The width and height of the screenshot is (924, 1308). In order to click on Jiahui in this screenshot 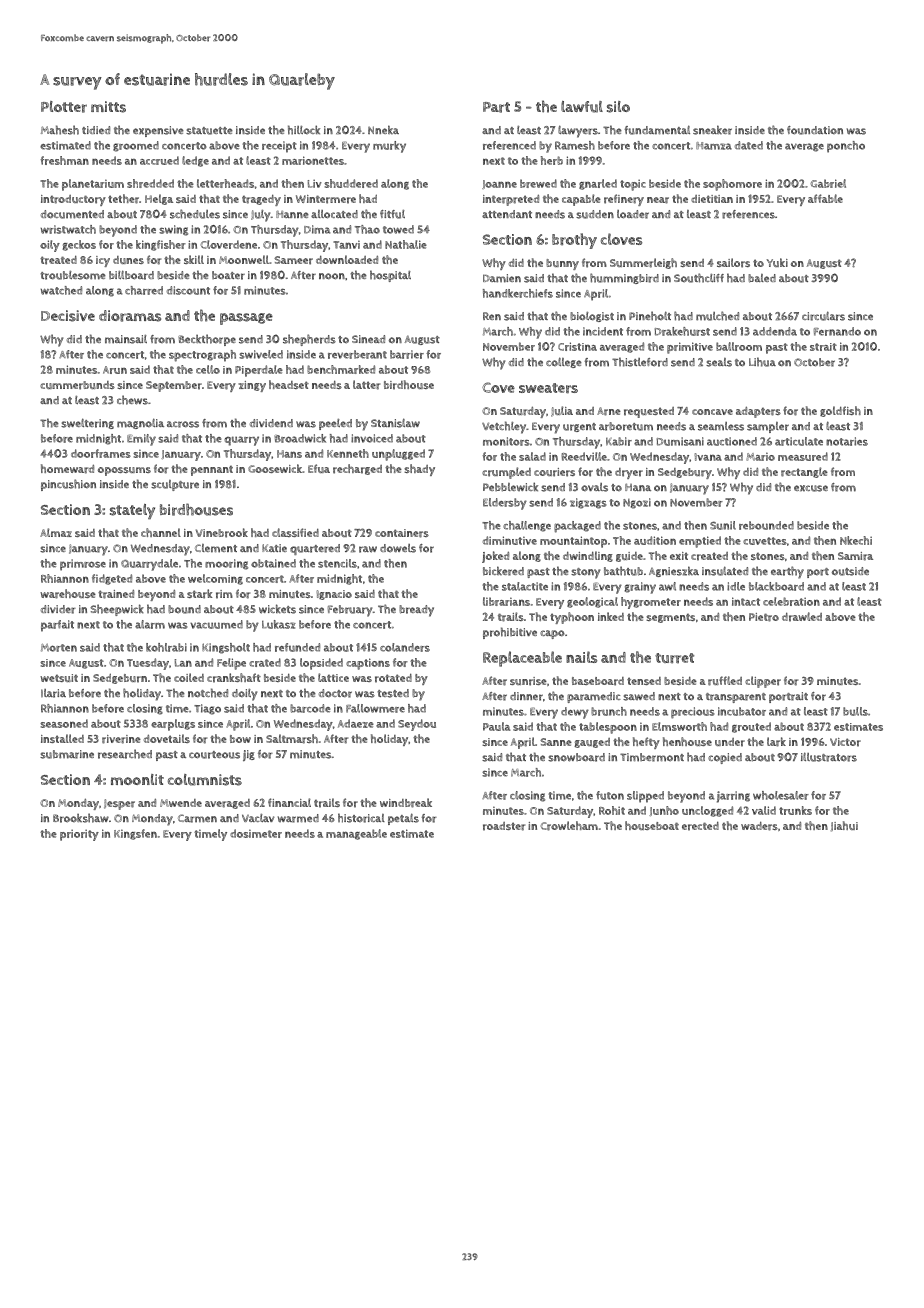, I will do `click(844, 826)`.
